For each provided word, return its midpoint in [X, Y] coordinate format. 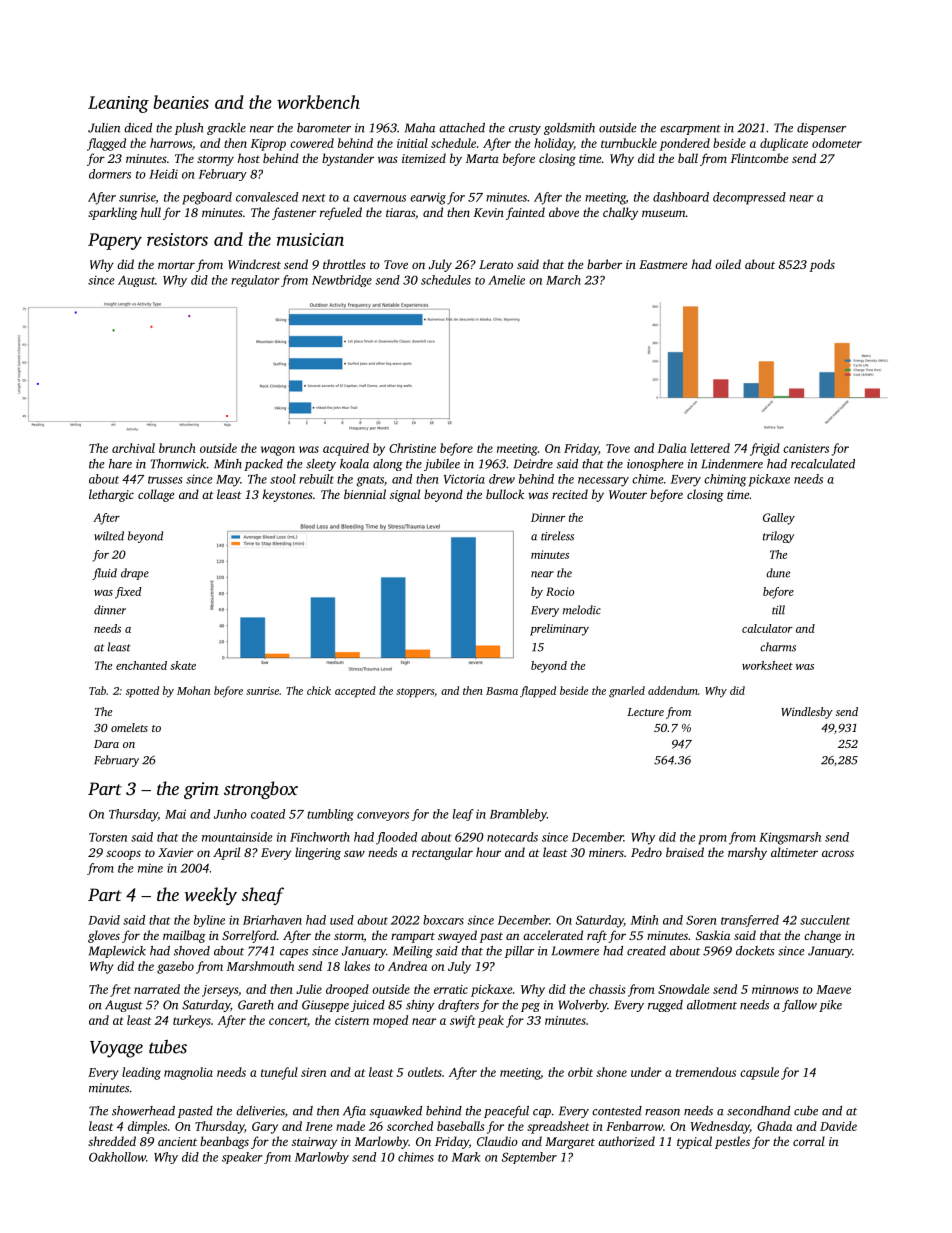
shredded [112, 1141]
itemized [424, 158]
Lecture [645, 712]
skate [183, 665]
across [838, 853]
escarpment [690, 130]
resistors [177, 239]
